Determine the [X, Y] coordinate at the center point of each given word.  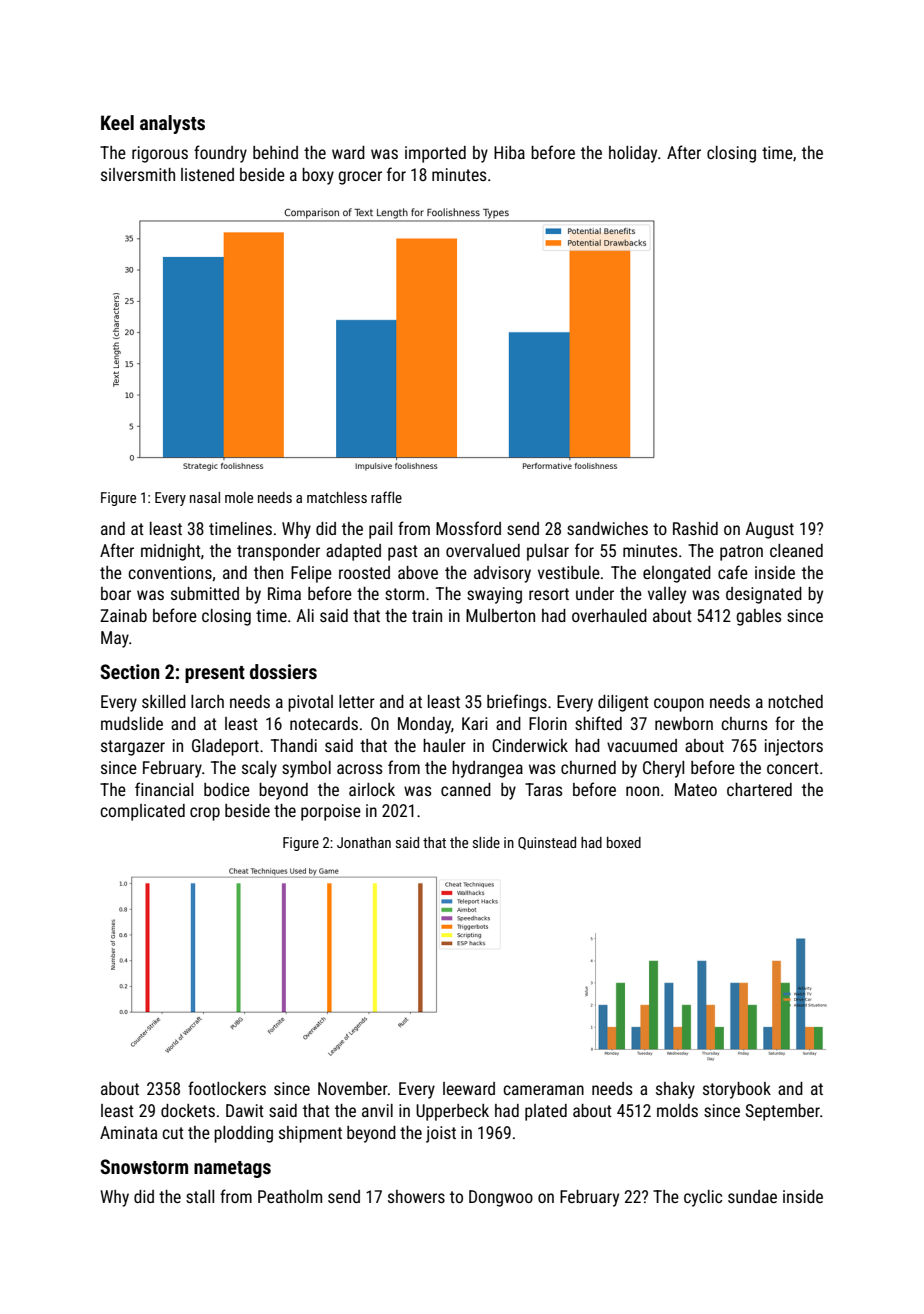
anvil [377, 1110]
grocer [360, 178]
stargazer [133, 748]
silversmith [138, 174]
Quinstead [547, 843]
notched [795, 701]
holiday [633, 154]
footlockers [227, 1088]
